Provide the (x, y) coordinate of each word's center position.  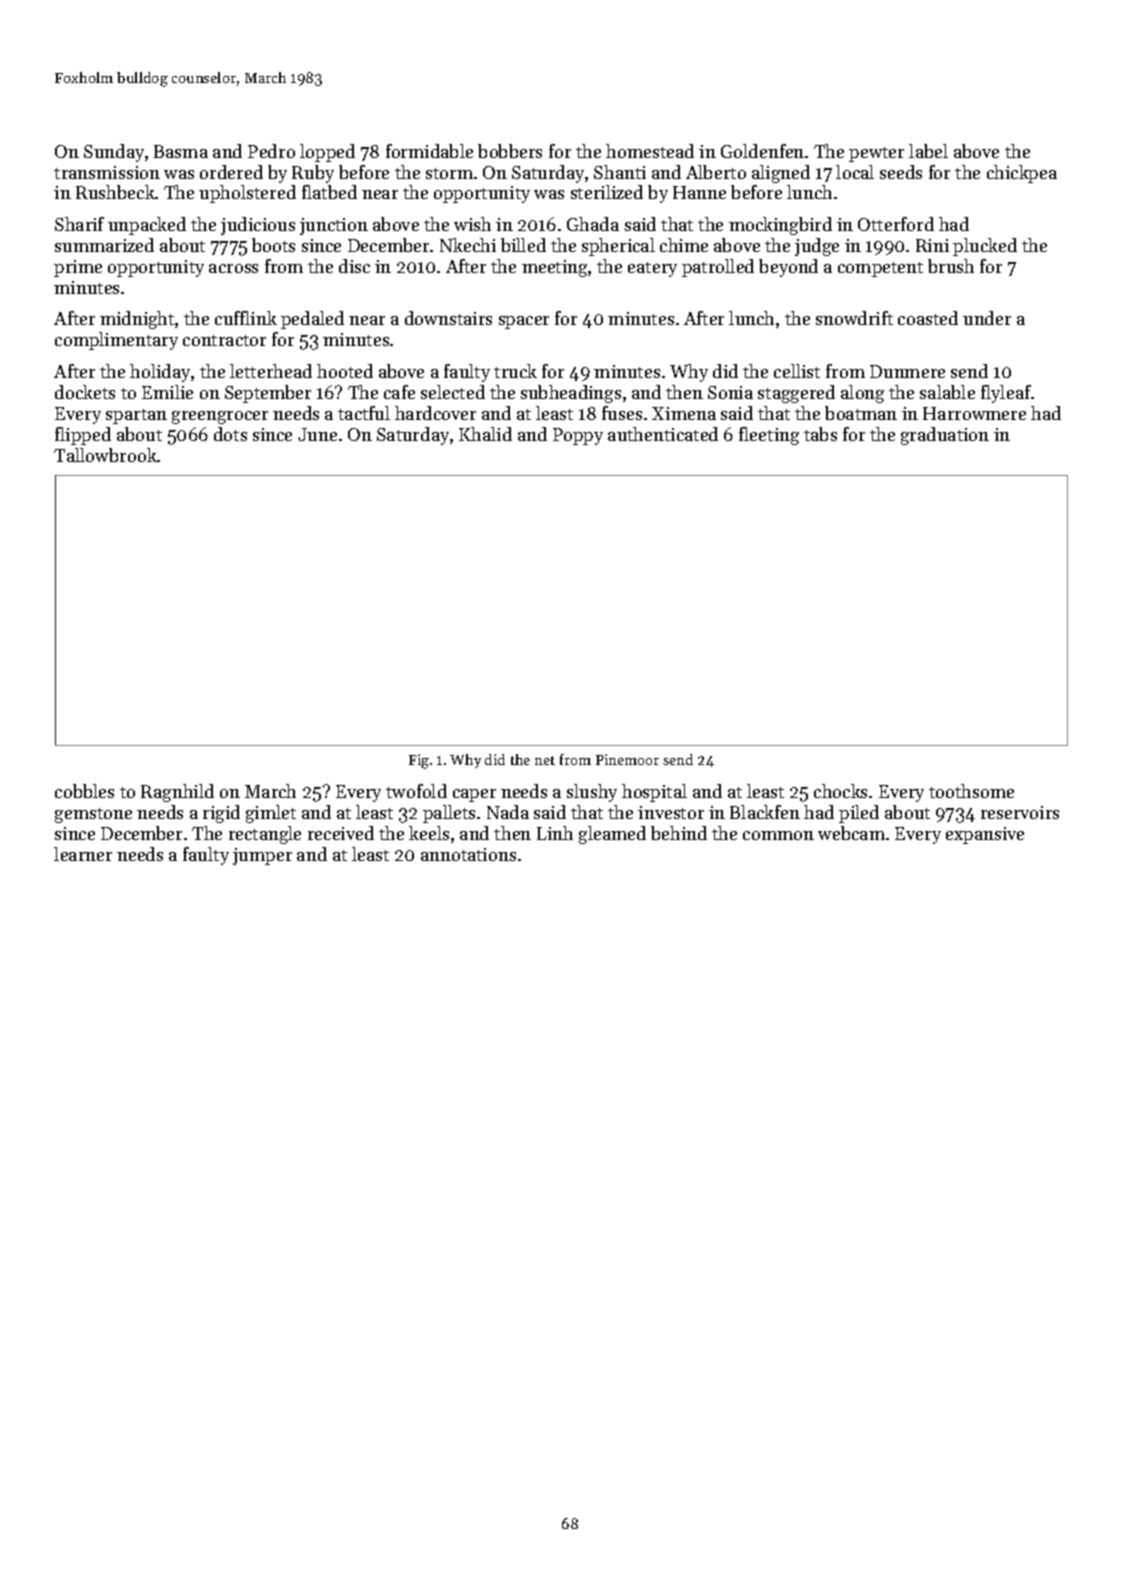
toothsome (971, 791)
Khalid (485, 434)
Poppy (578, 436)
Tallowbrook (105, 455)
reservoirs (1020, 812)
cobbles (84, 791)
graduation (945, 436)
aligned (781, 174)
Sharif (79, 224)
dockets (85, 392)
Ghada (593, 224)
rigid (221, 814)
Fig (419, 761)
